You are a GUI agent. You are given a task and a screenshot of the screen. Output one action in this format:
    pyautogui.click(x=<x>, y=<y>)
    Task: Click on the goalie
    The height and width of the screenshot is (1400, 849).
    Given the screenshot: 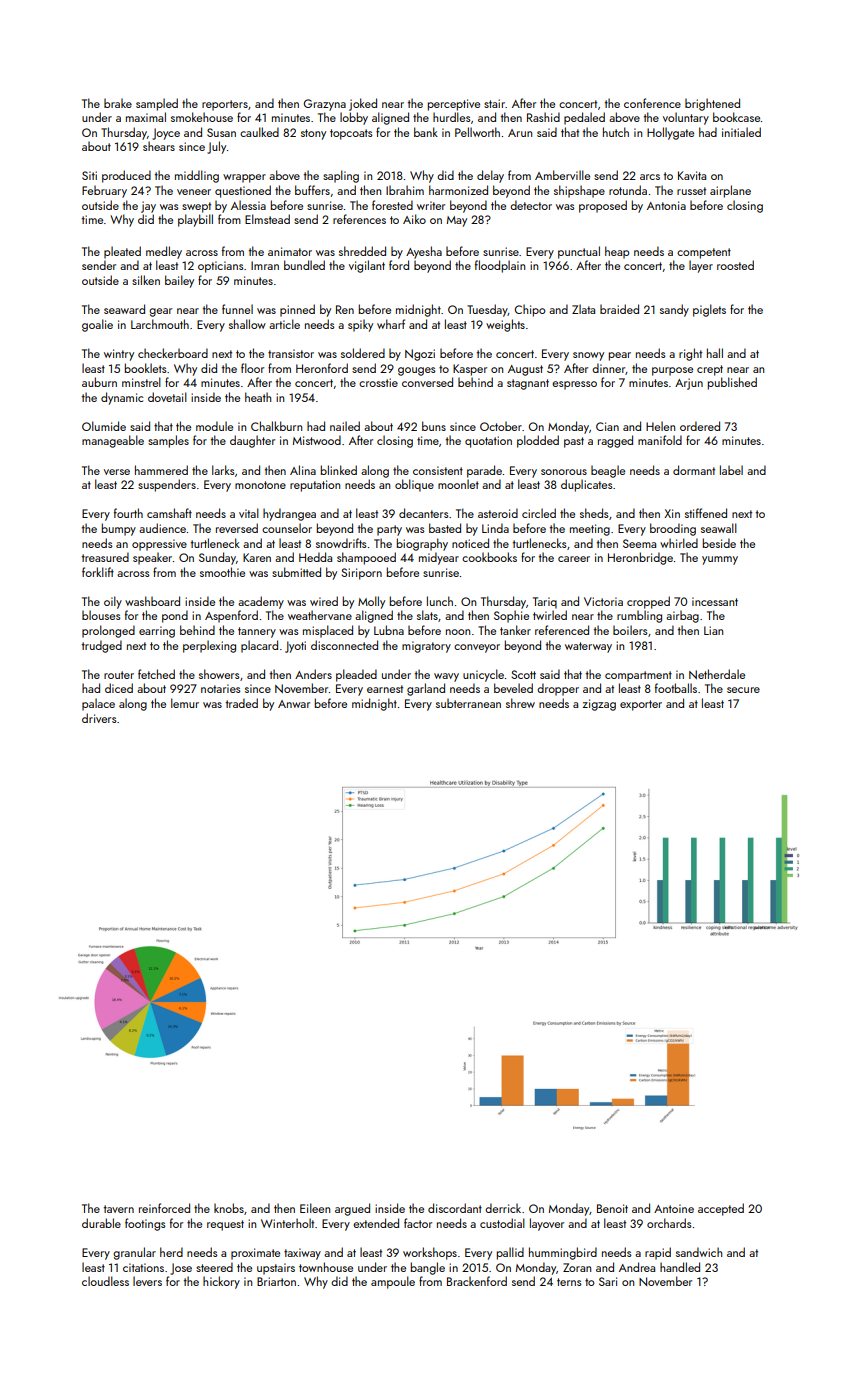 What is the action you would take?
    pyautogui.click(x=97, y=325)
